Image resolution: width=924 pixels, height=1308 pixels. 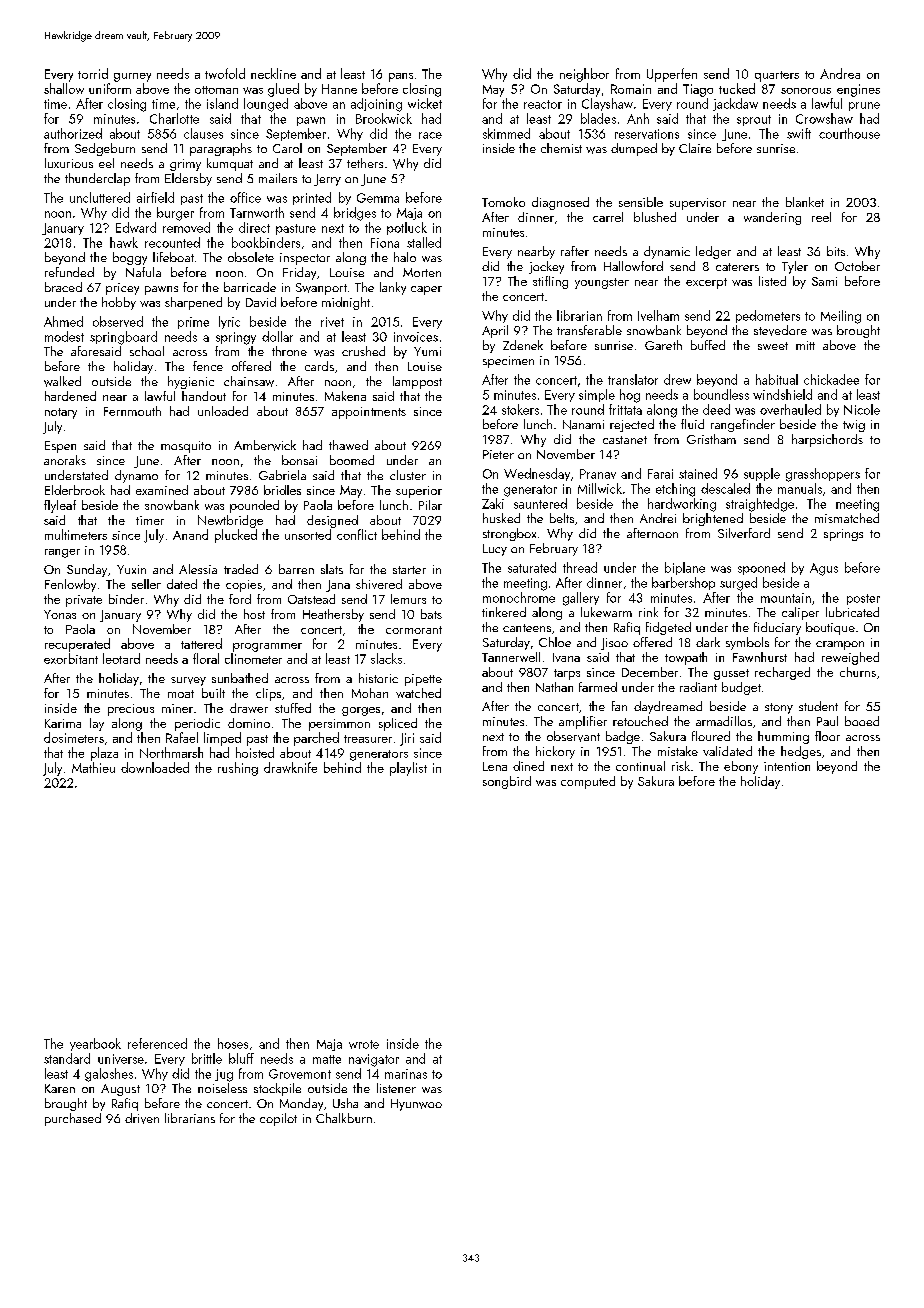 What do you see at coordinates (416, 1105) in the screenshot?
I see `Hyunwoo` at bounding box center [416, 1105].
